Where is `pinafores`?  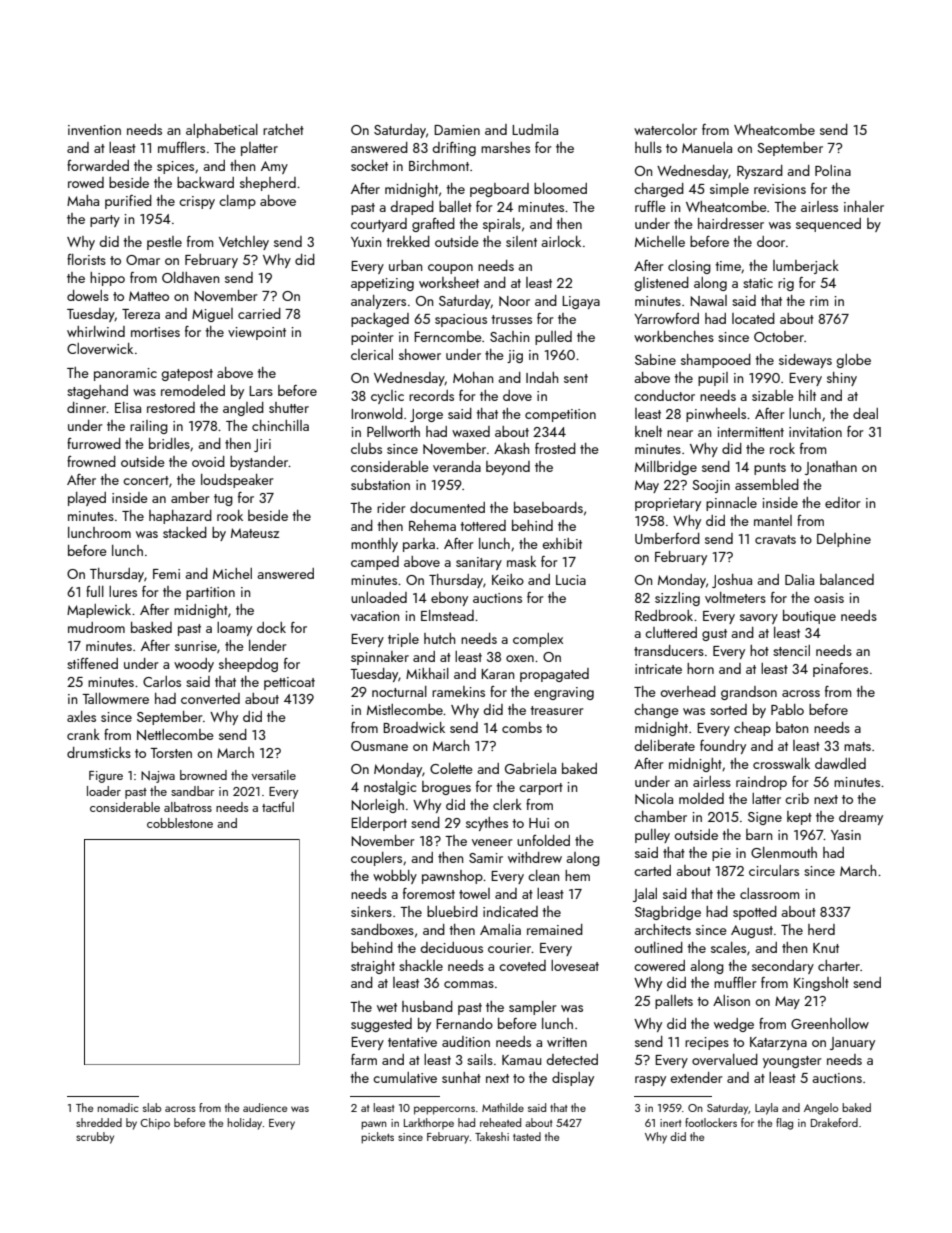
pinafores is located at coordinates (840, 670).
